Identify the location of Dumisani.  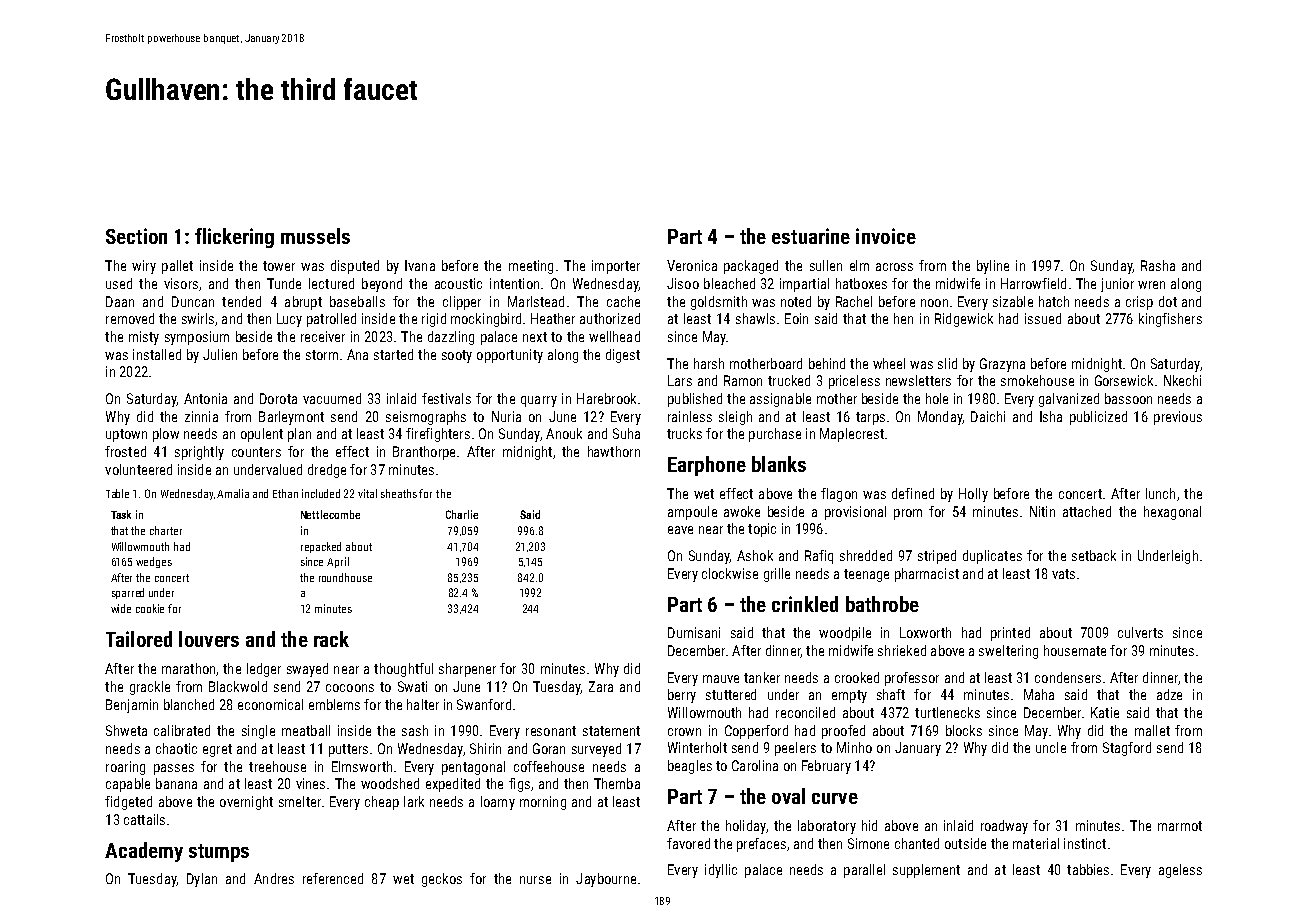
(694, 632).
